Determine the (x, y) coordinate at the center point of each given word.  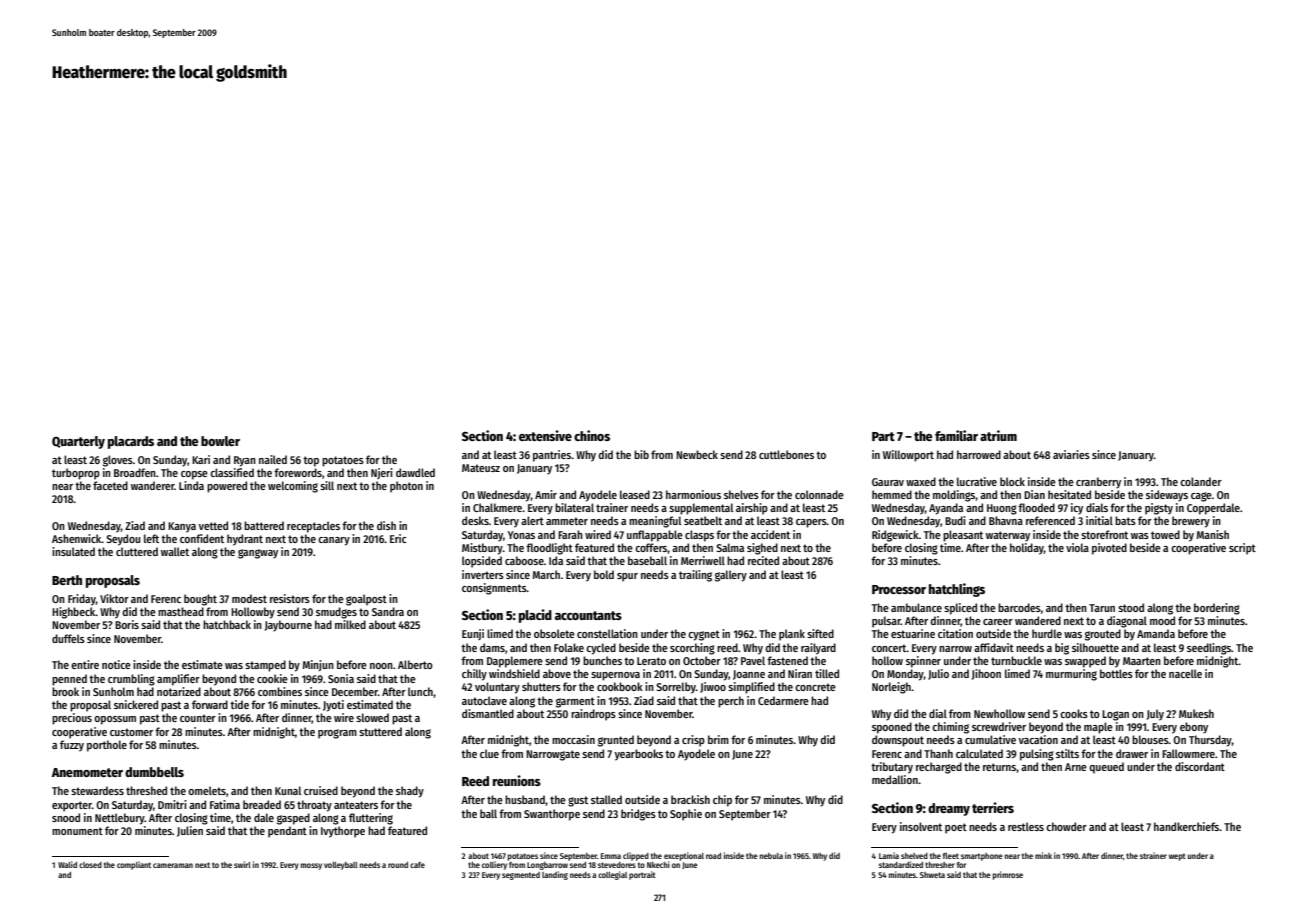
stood (1131, 607)
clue (489, 753)
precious (72, 719)
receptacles (313, 527)
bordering (1217, 609)
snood (66, 817)
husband (525, 799)
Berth (67, 580)
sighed (762, 549)
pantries (552, 456)
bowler (220, 441)
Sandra (388, 611)
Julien (190, 831)
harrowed (979, 454)
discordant (1200, 766)
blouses (1150, 739)
